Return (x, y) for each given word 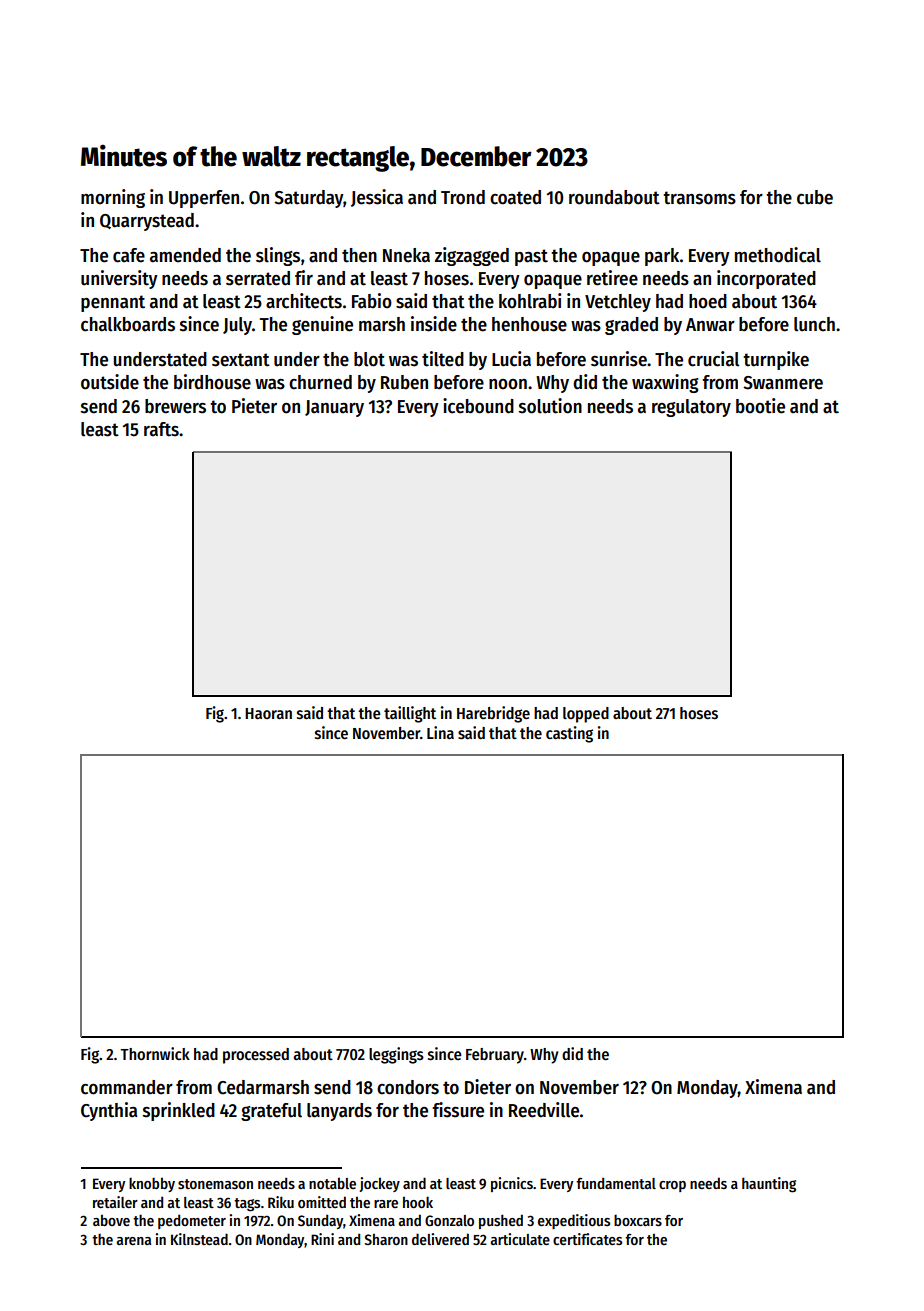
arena (133, 1241)
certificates (587, 1239)
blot (369, 359)
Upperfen (204, 199)
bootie (760, 406)
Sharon (386, 1239)
